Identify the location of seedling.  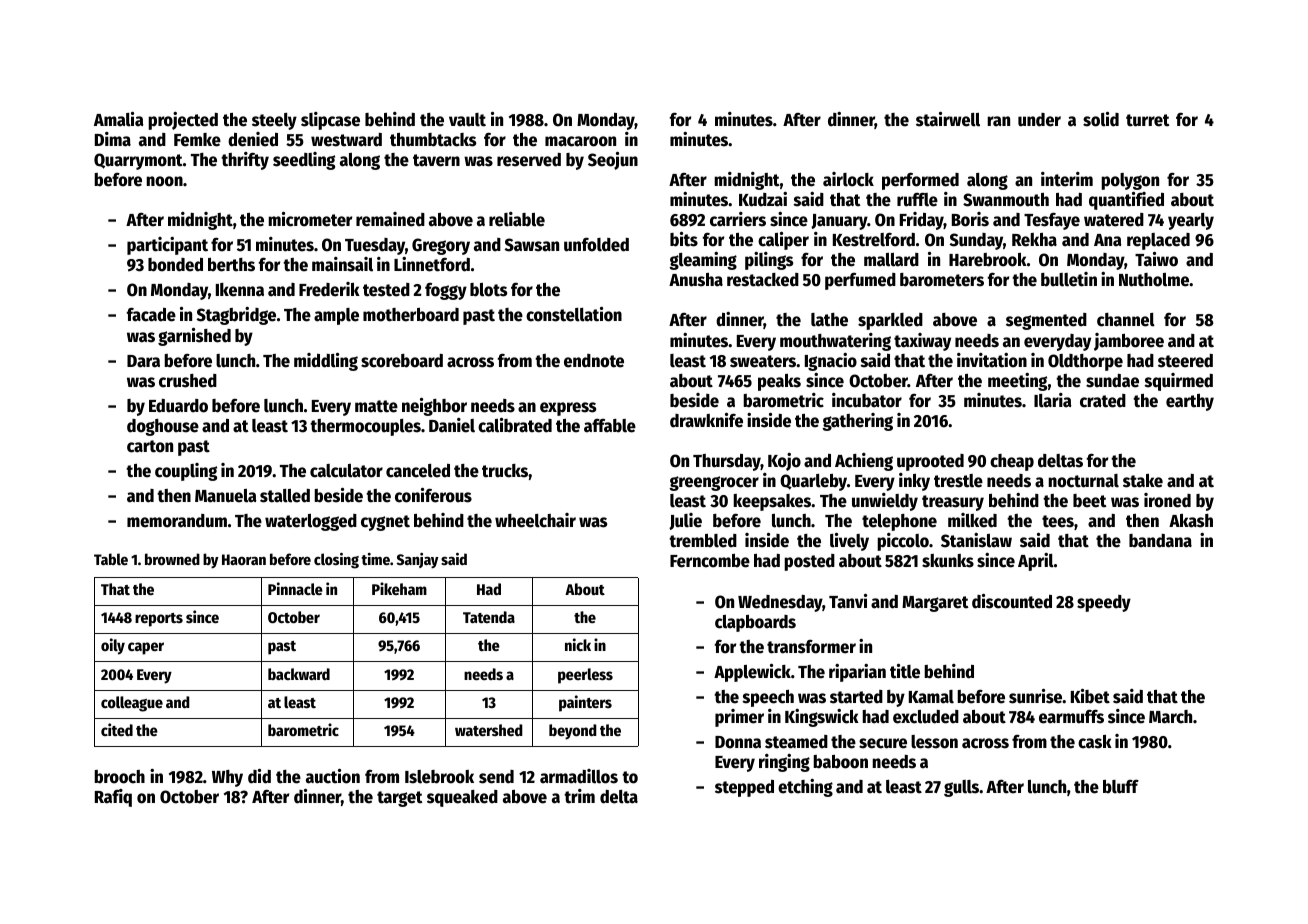
(304, 161).
